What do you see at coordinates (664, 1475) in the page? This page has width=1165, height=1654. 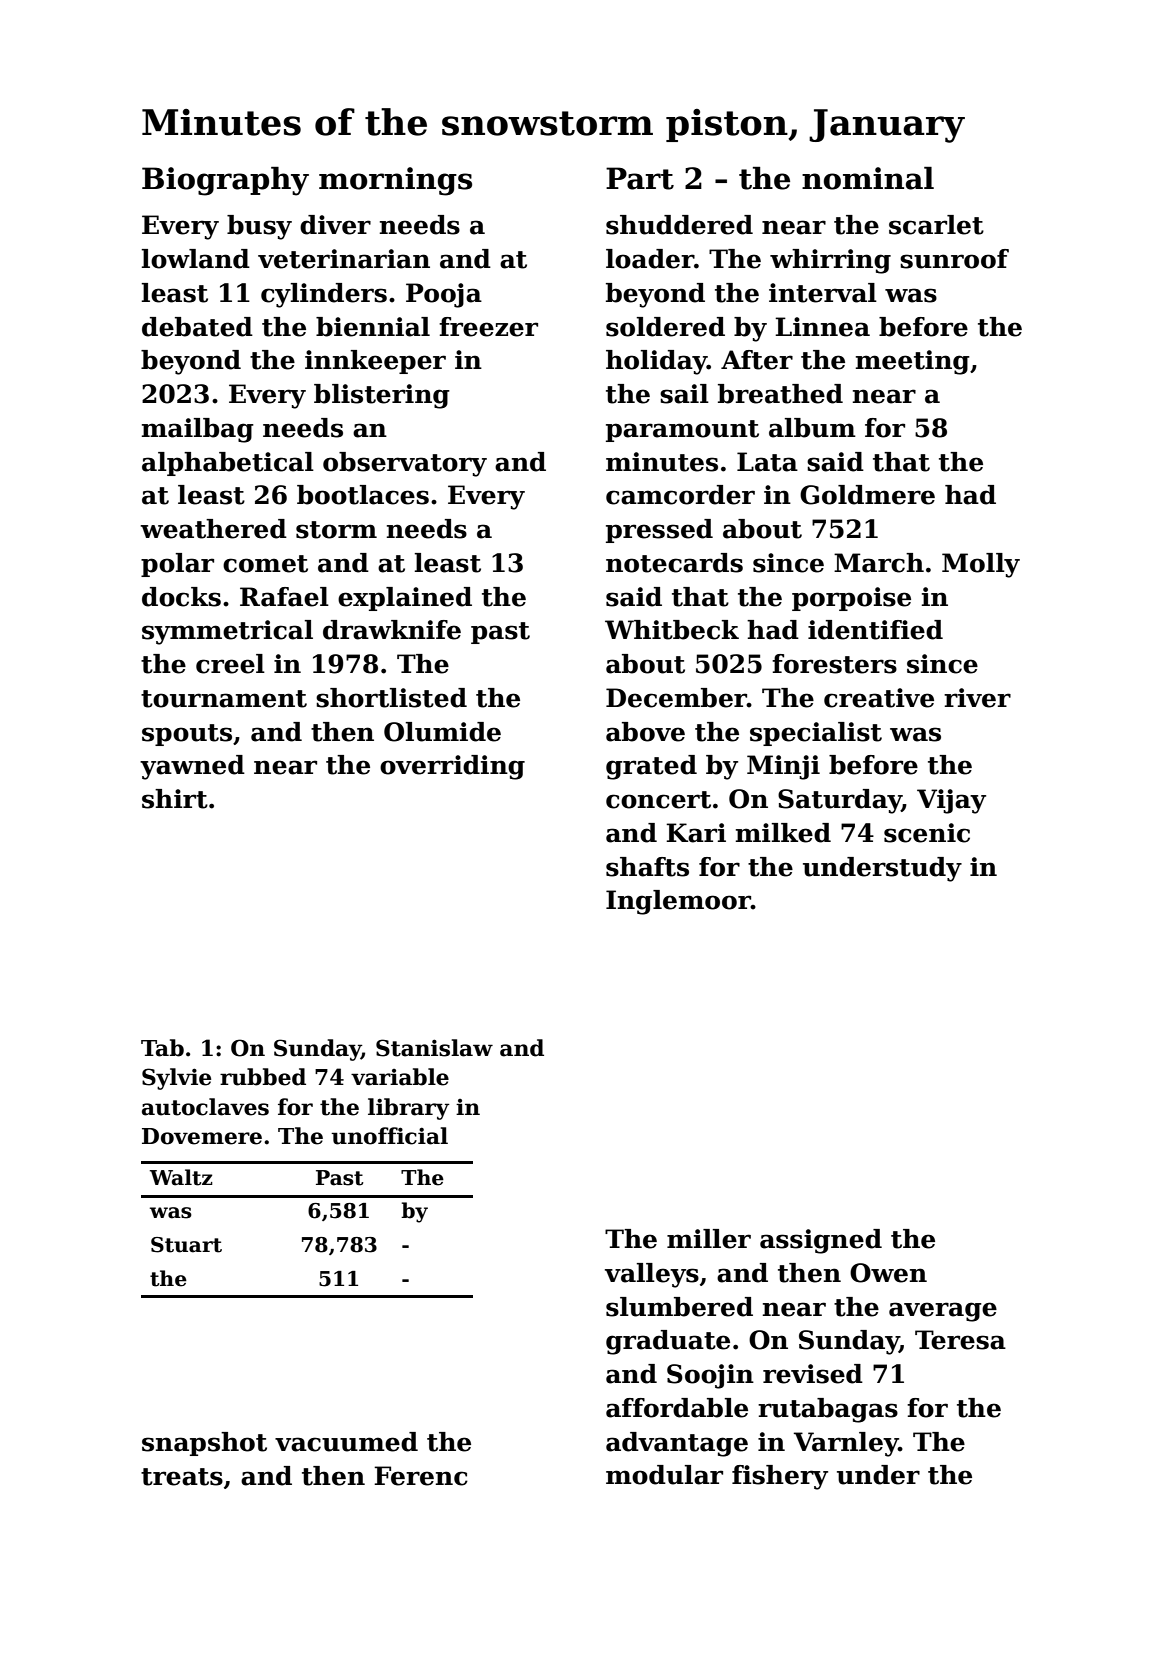 I see `modular` at bounding box center [664, 1475].
